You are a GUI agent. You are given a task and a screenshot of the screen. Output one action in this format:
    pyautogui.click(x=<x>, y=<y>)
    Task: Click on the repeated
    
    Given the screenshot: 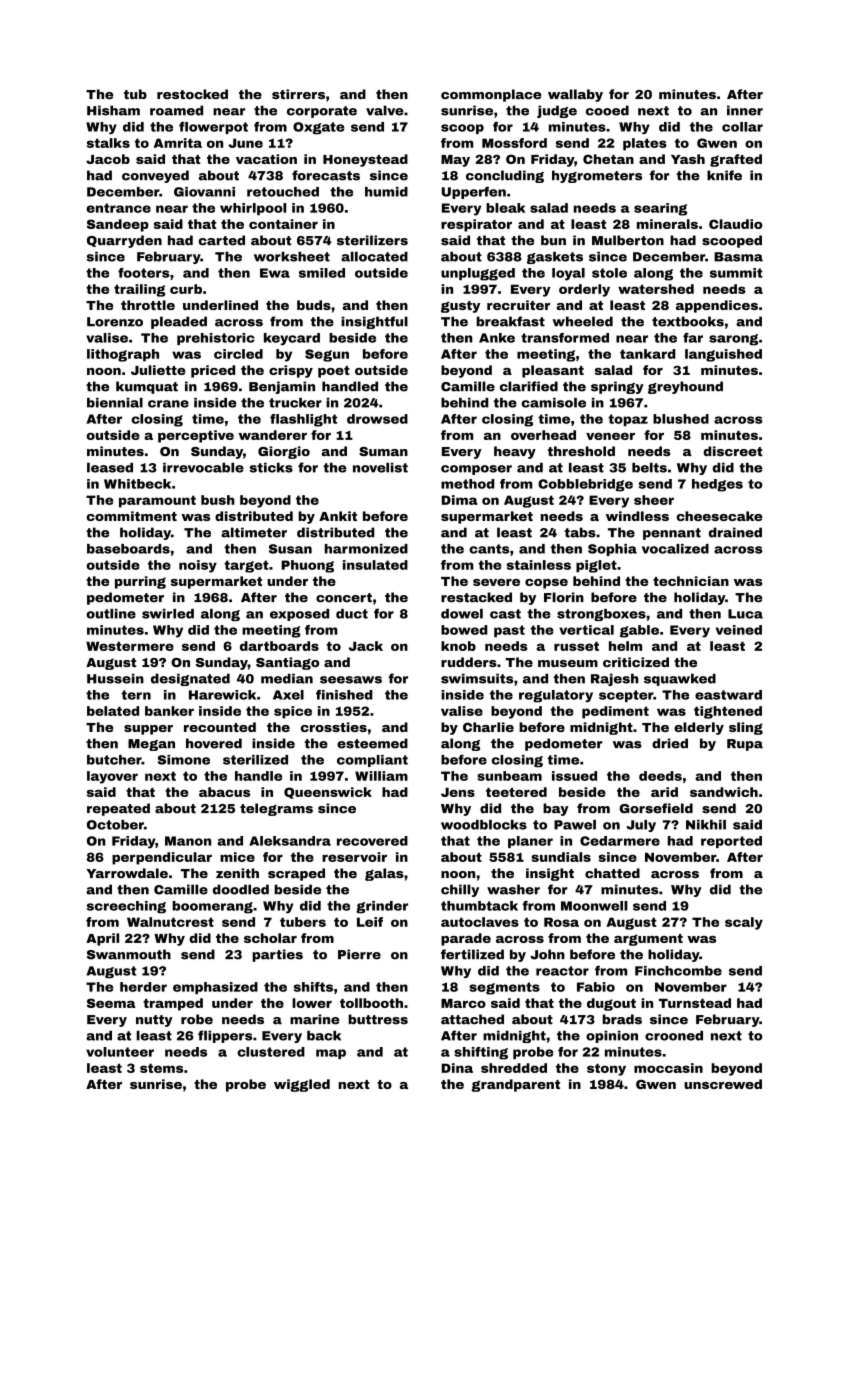 What is the action you would take?
    pyautogui.click(x=118, y=809)
